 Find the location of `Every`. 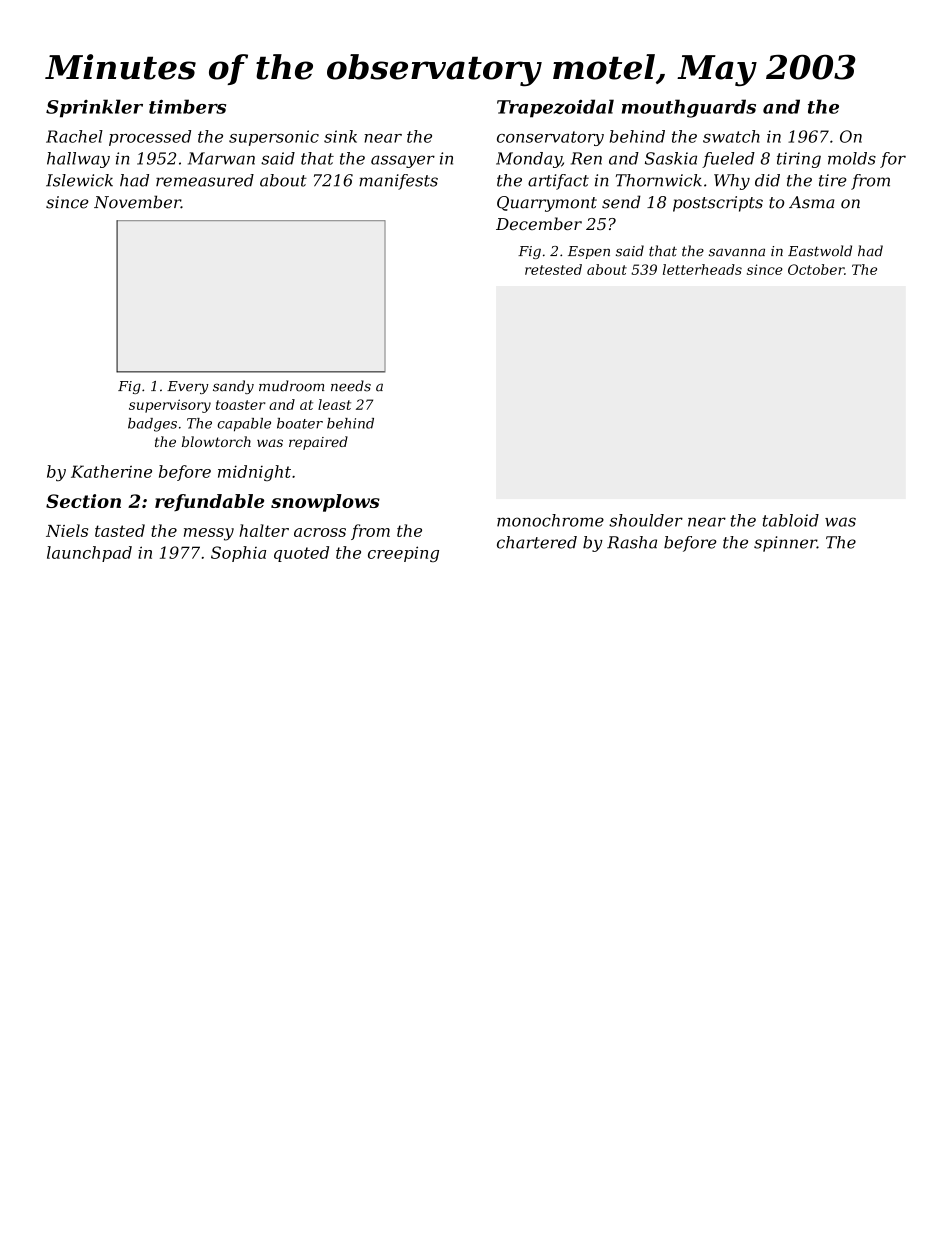

Every is located at coordinates (188, 387).
